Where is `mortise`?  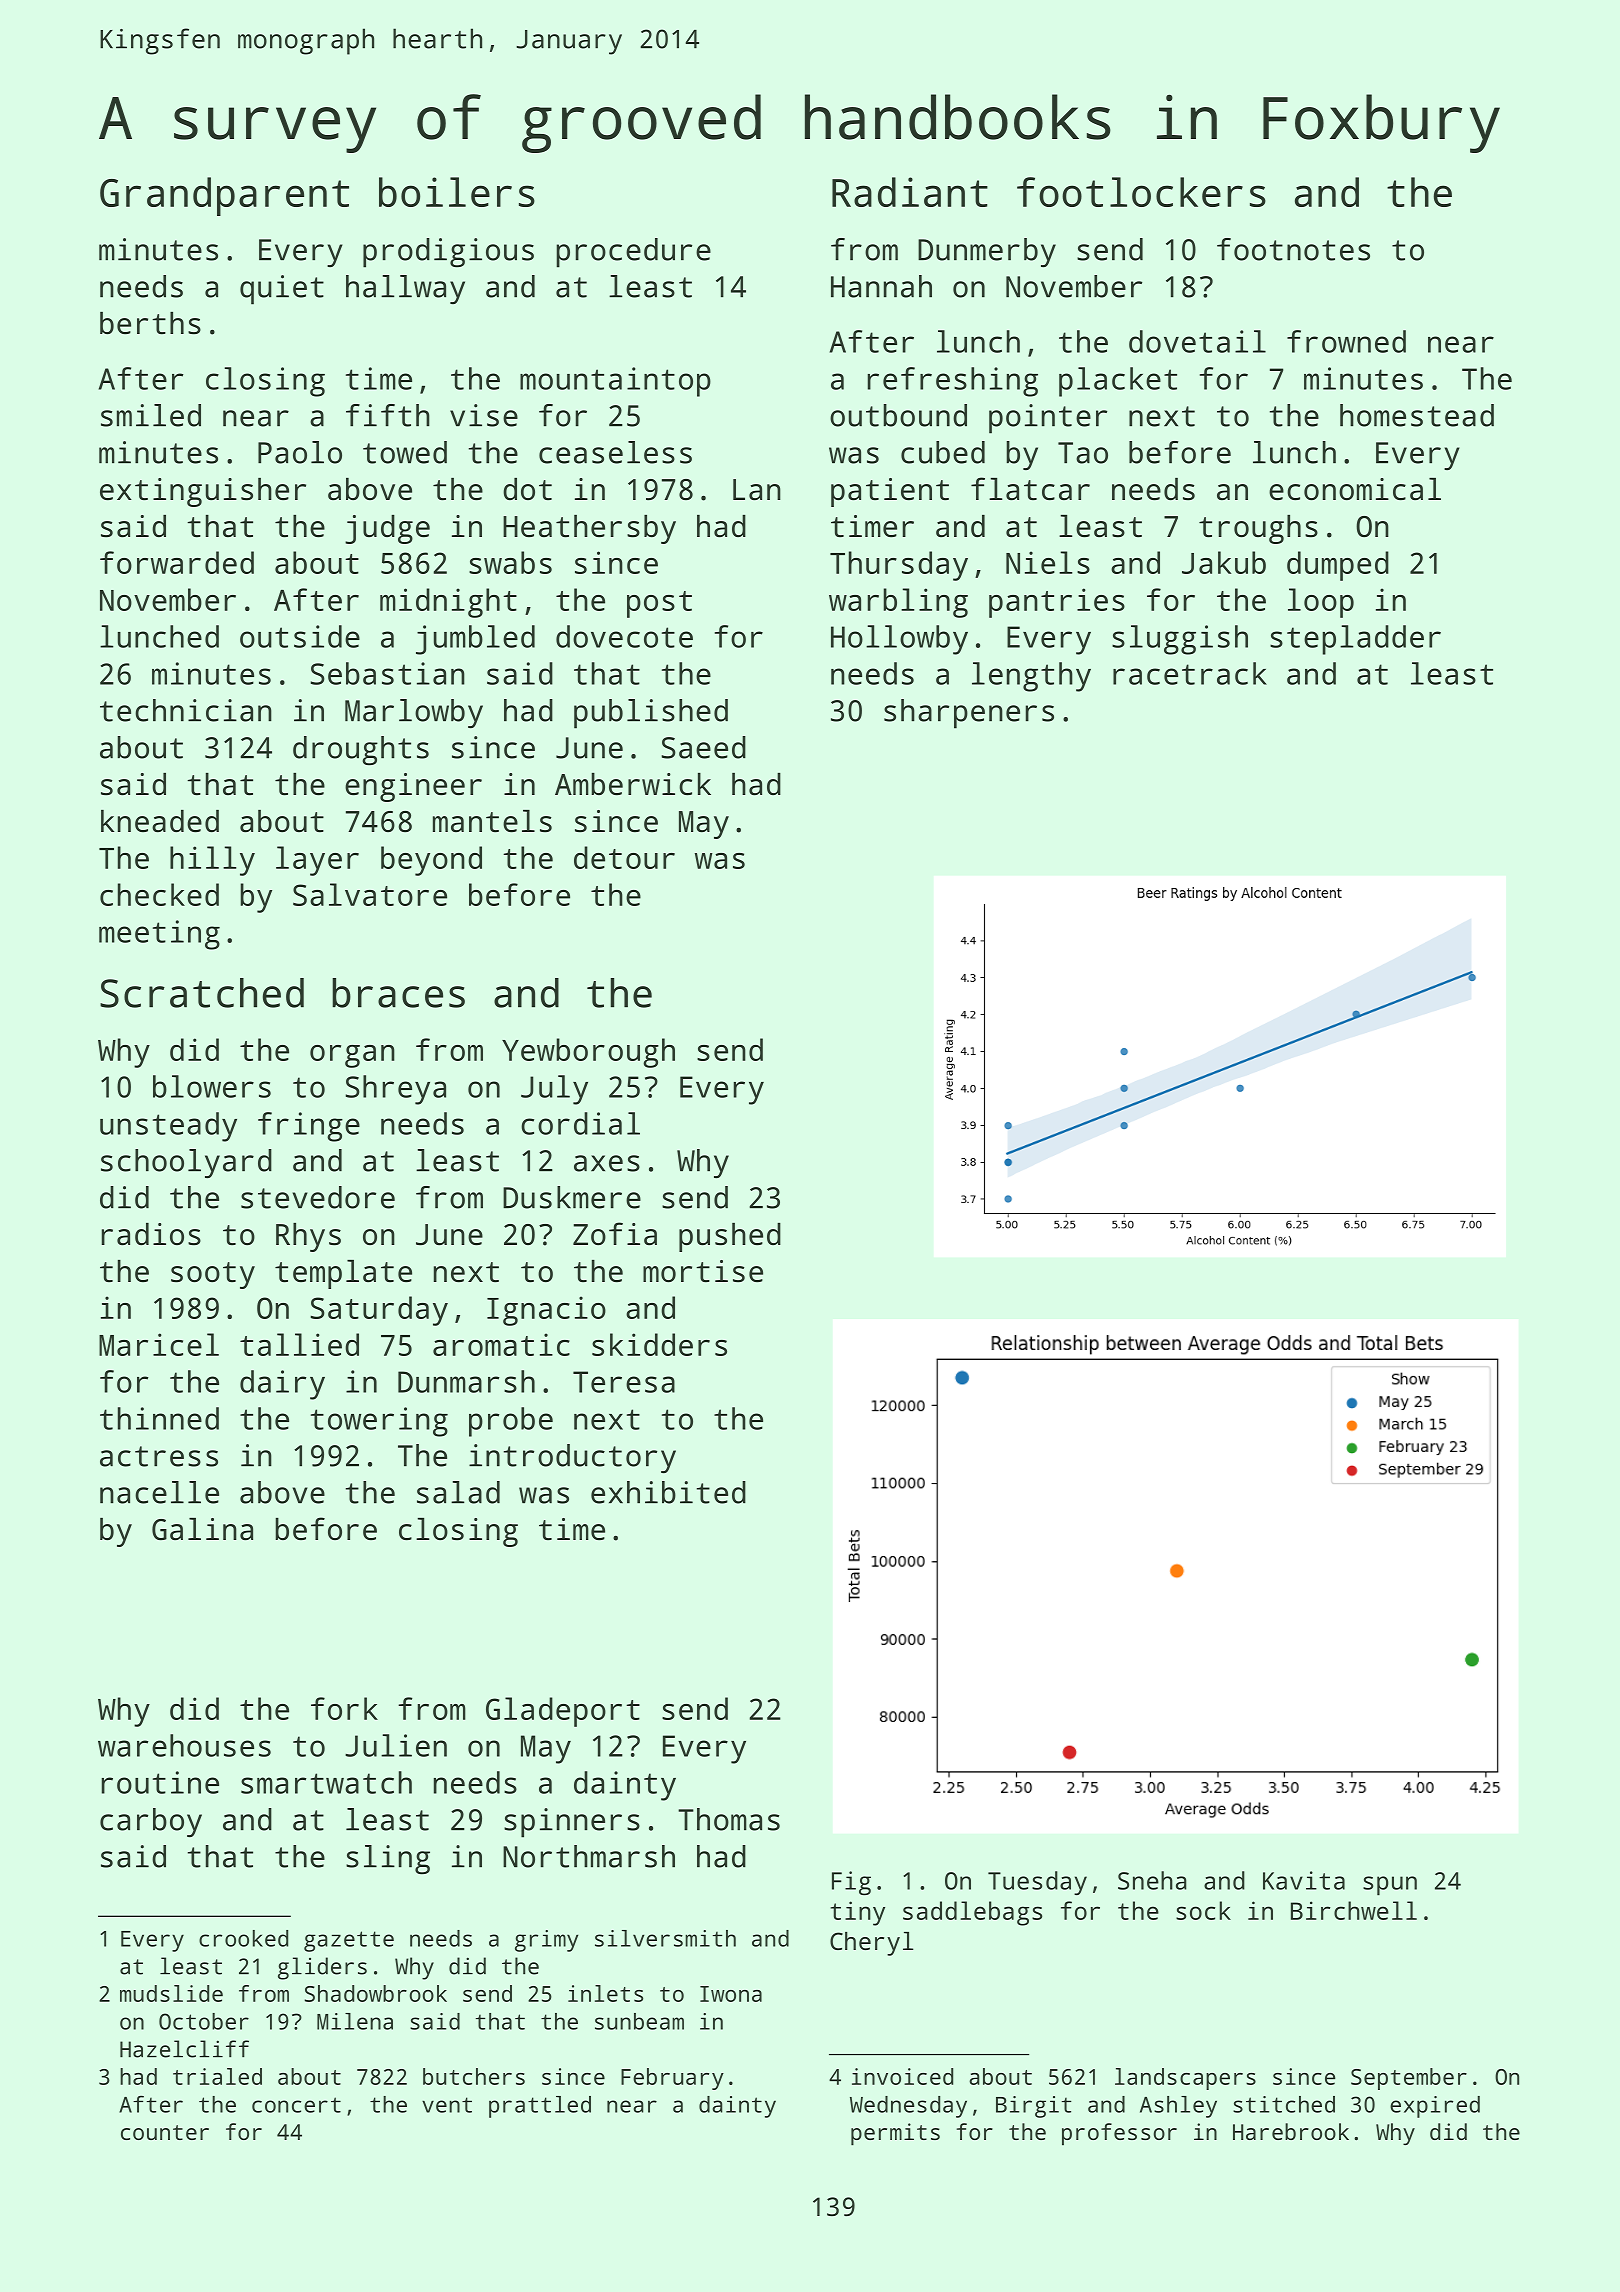 mortise is located at coordinates (703, 1271).
